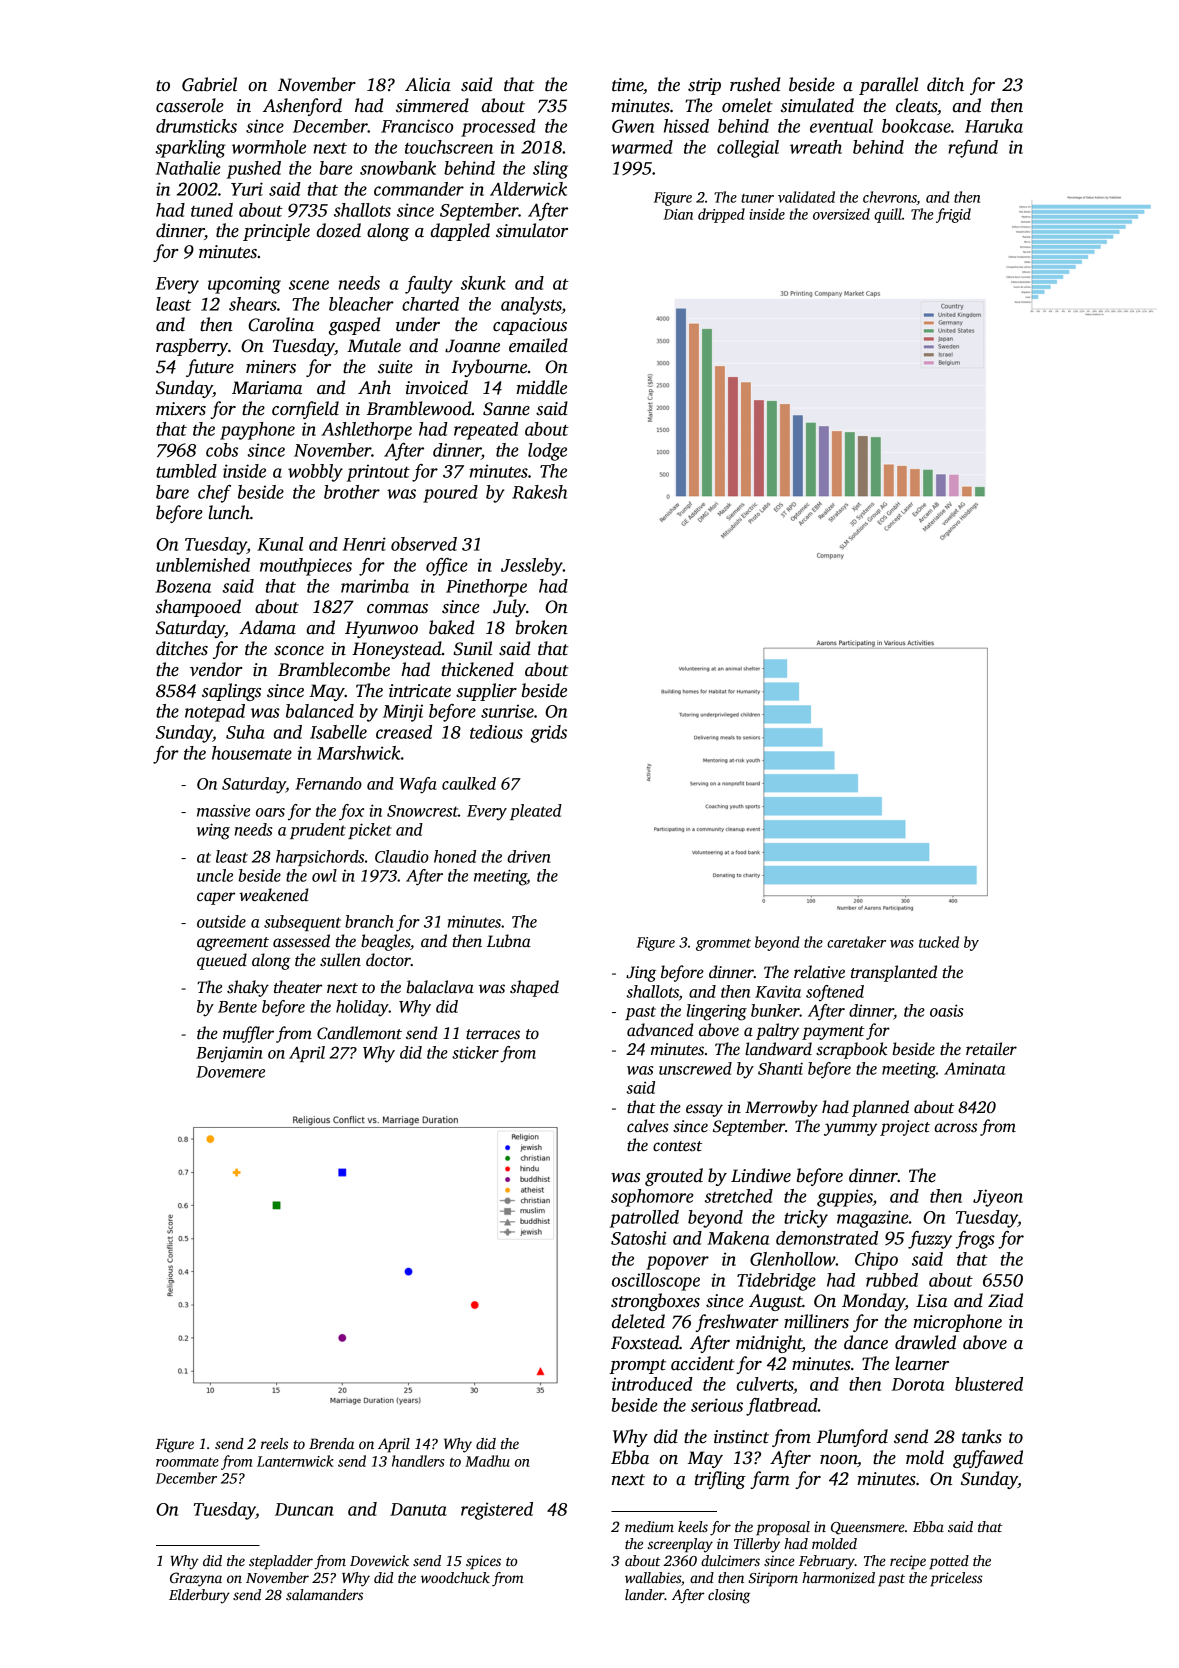  Describe the element at coordinates (888, 215) in the document. I see `quill` at that location.
